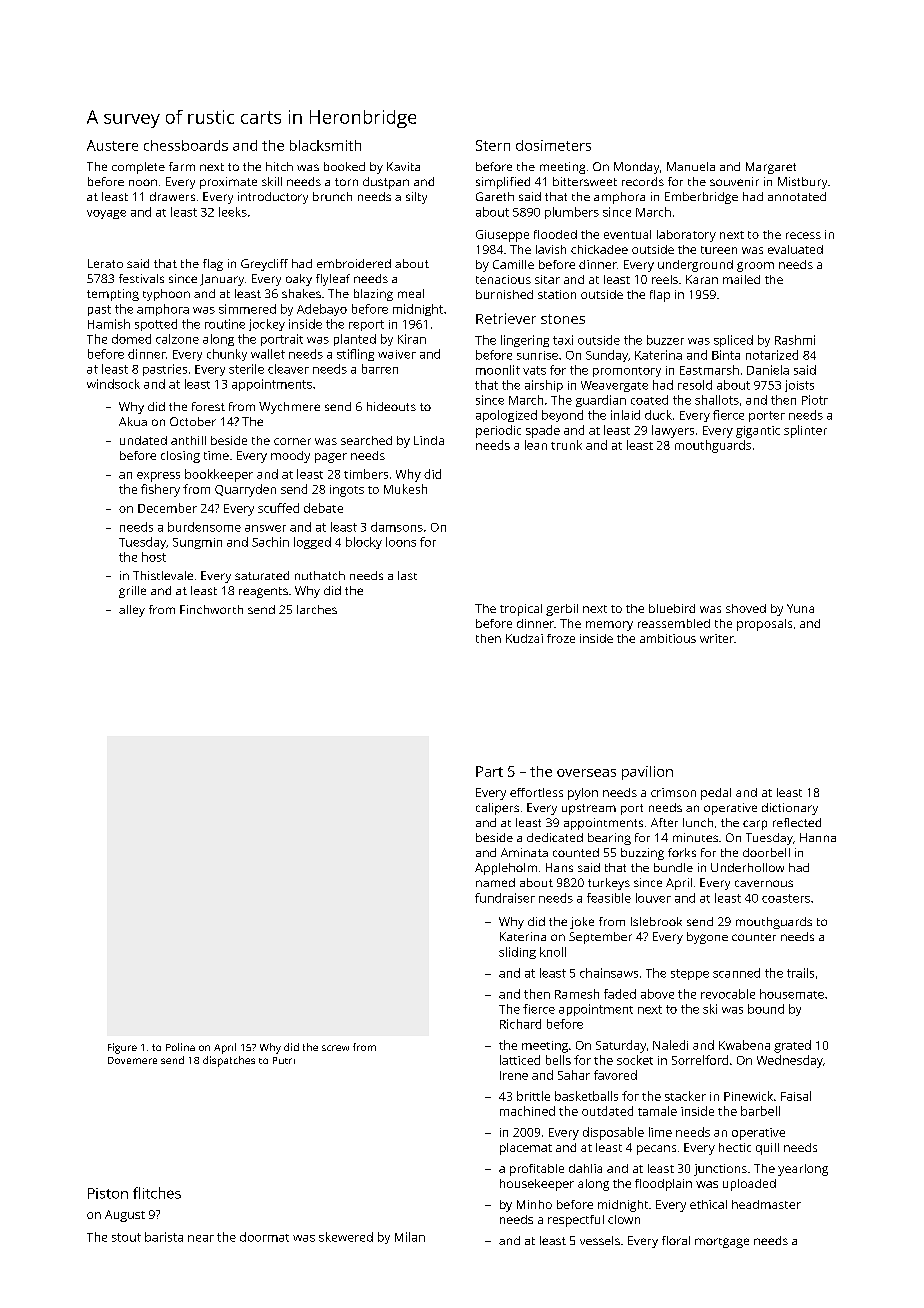 The image size is (924, 1308). Describe the element at coordinates (503, 279) in the screenshot. I see `tenacious` at that location.
